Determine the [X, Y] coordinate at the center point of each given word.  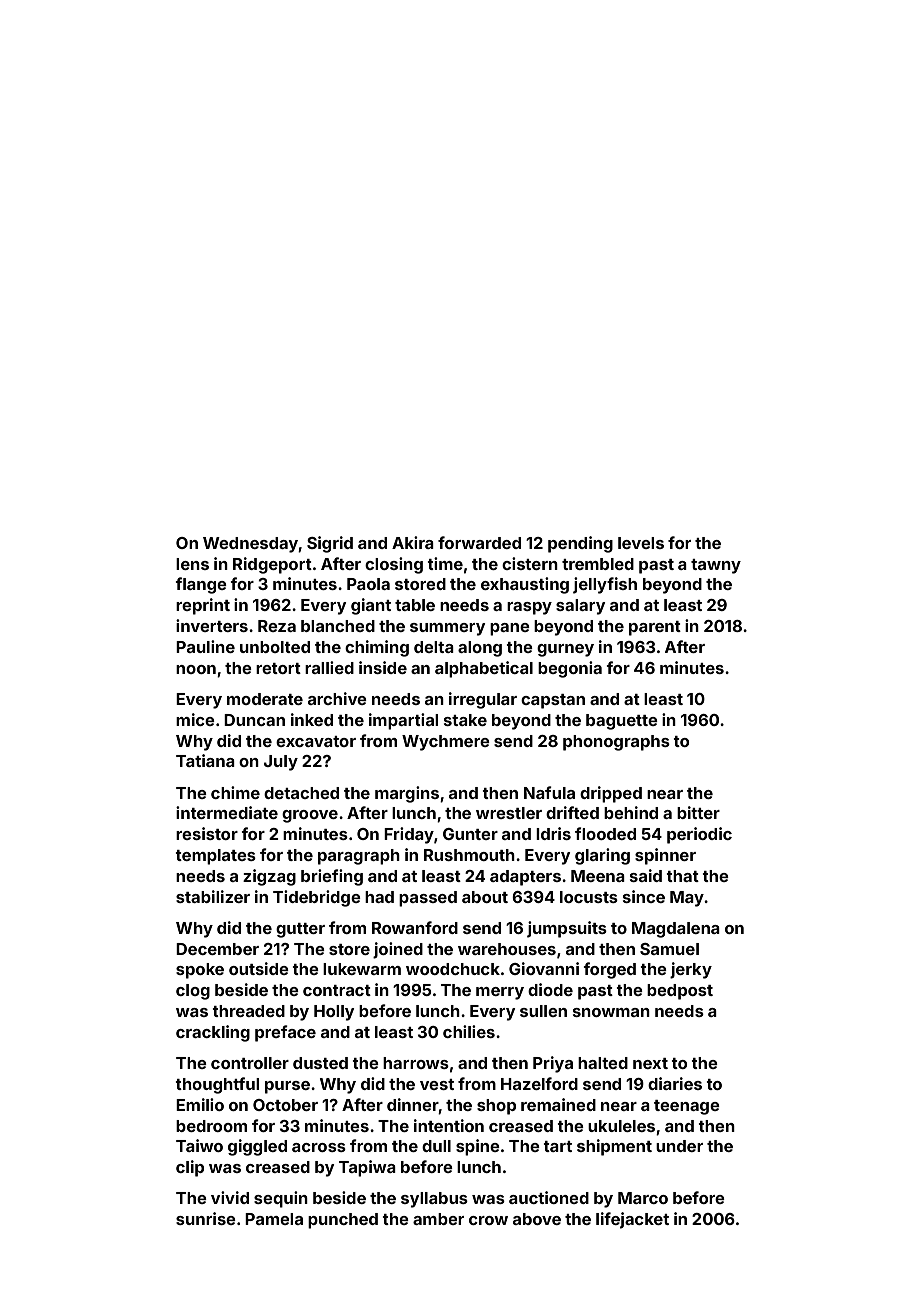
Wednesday [250, 545]
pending [580, 544]
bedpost [680, 992]
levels [641, 543]
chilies [469, 1031]
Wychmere [446, 743]
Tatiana [205, 760]
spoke [200, 971]
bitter [698, 812]
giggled [257, 1147]
